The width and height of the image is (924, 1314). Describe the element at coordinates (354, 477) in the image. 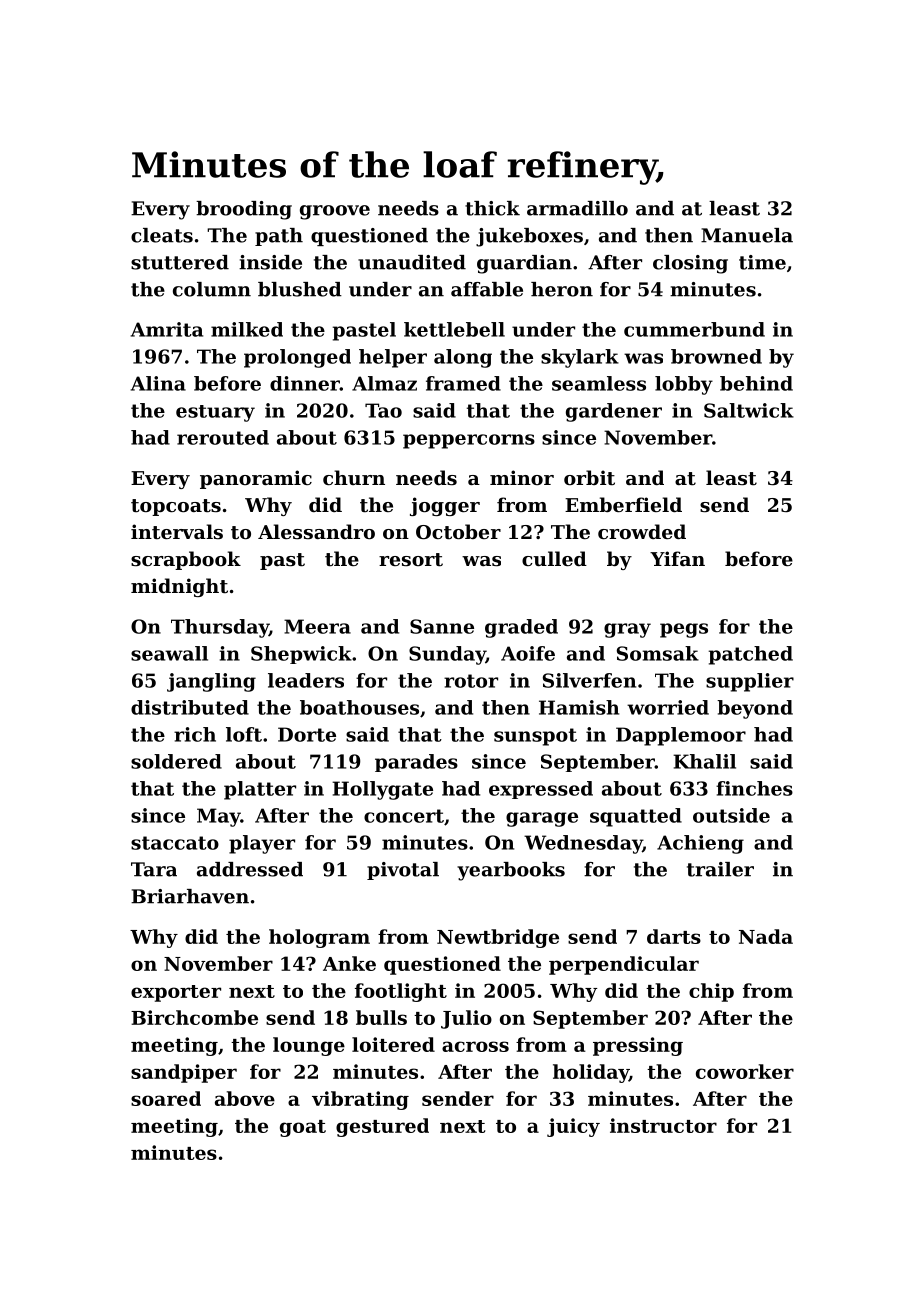

I see `churn` at that location.
